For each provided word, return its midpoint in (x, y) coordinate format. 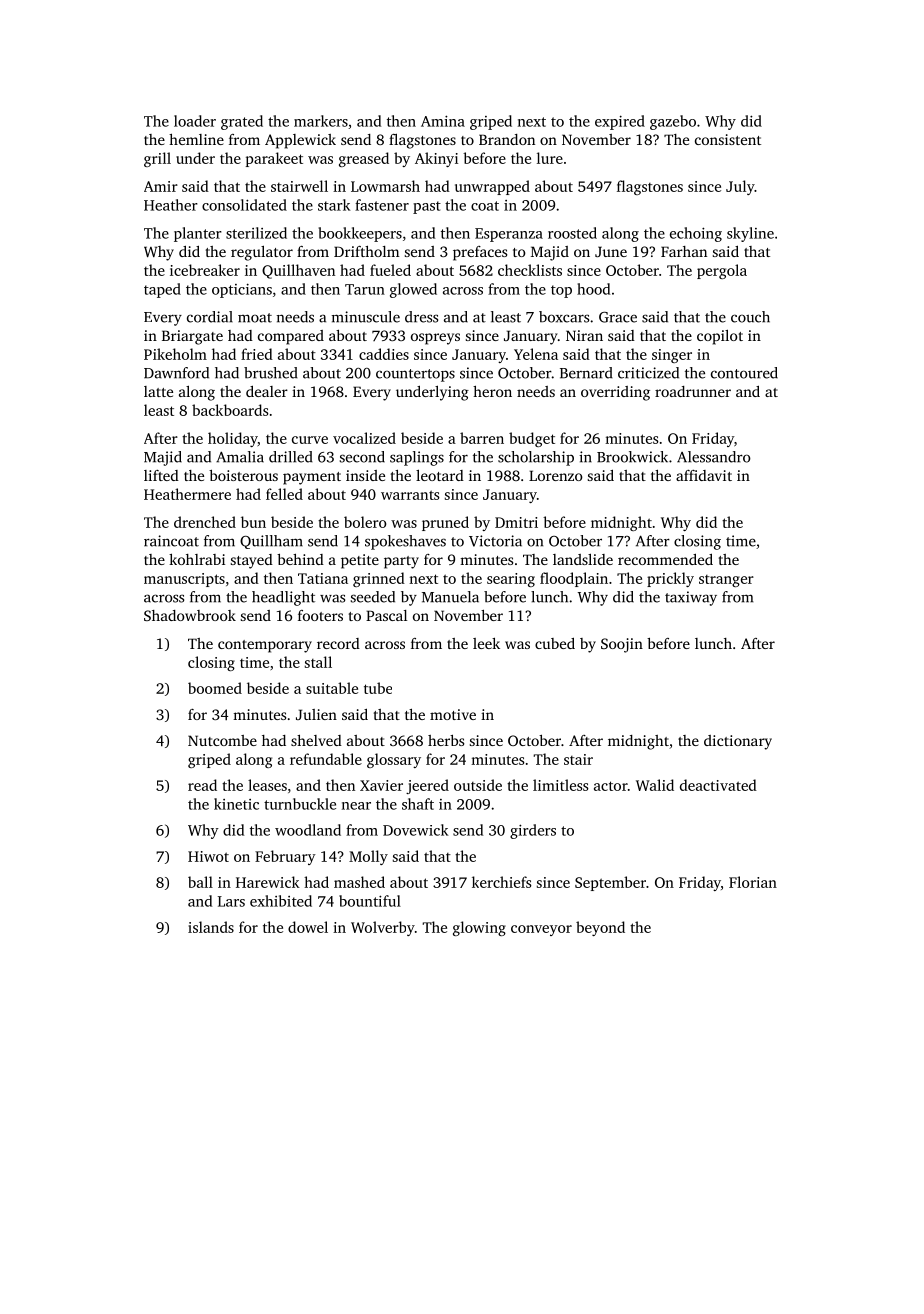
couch (750, 317)
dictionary (738, 742)
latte (158, 391)
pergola (722, 271)
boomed (215, 688)
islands (211, 927)
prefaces (480, 253)
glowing (479, 928)
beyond (600, 928)
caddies (384, 354)
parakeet (274, 159)
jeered (427, 786)
